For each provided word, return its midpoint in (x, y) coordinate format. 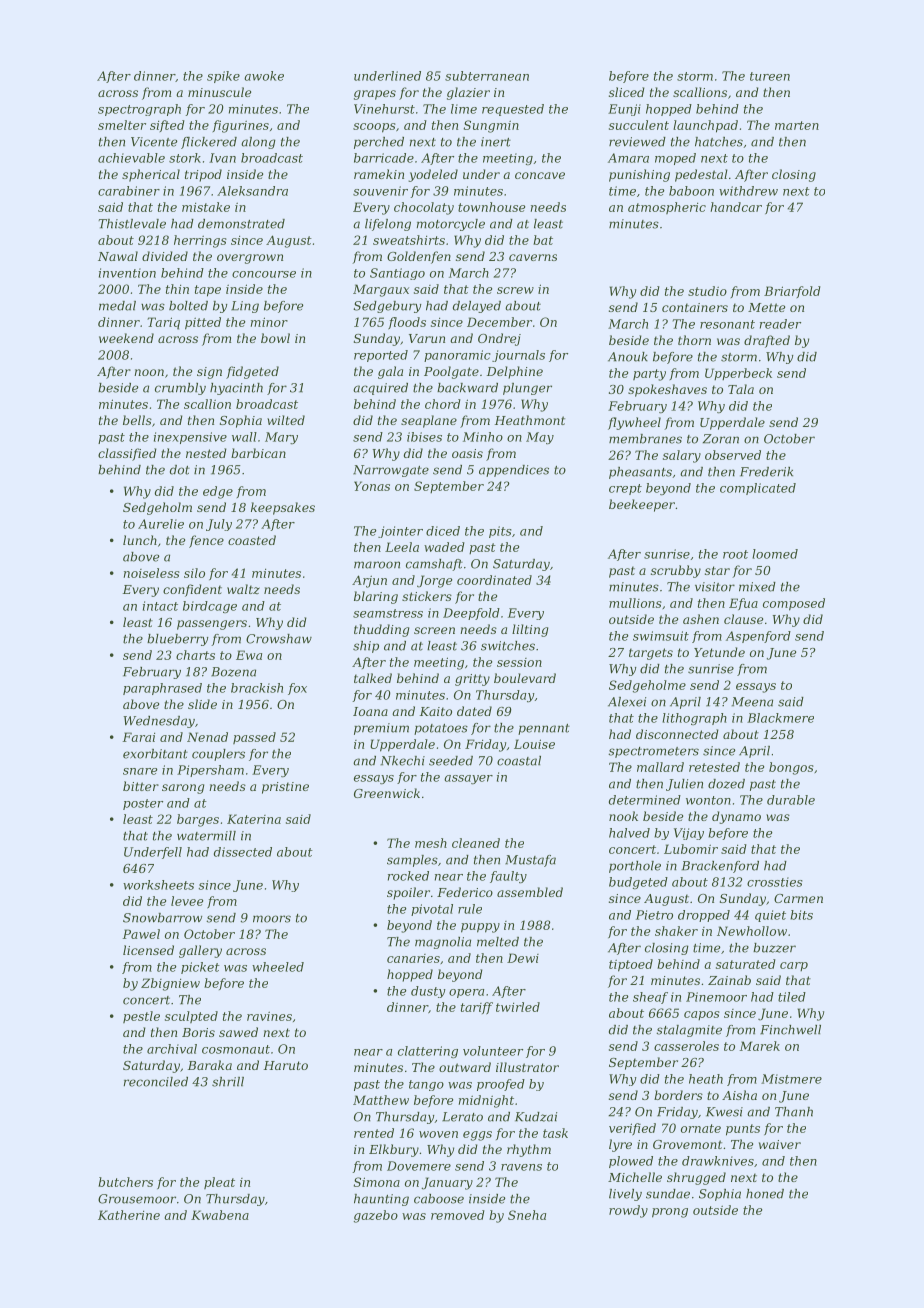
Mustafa (530, 861)
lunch (140, 540)
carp (794, 966)
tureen (770, 76)
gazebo (376, 1216)
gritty (472, 680)
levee (187, 901)
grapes (375, 95)
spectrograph (139, 110)
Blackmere (780, 718)
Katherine (129, 1215)
